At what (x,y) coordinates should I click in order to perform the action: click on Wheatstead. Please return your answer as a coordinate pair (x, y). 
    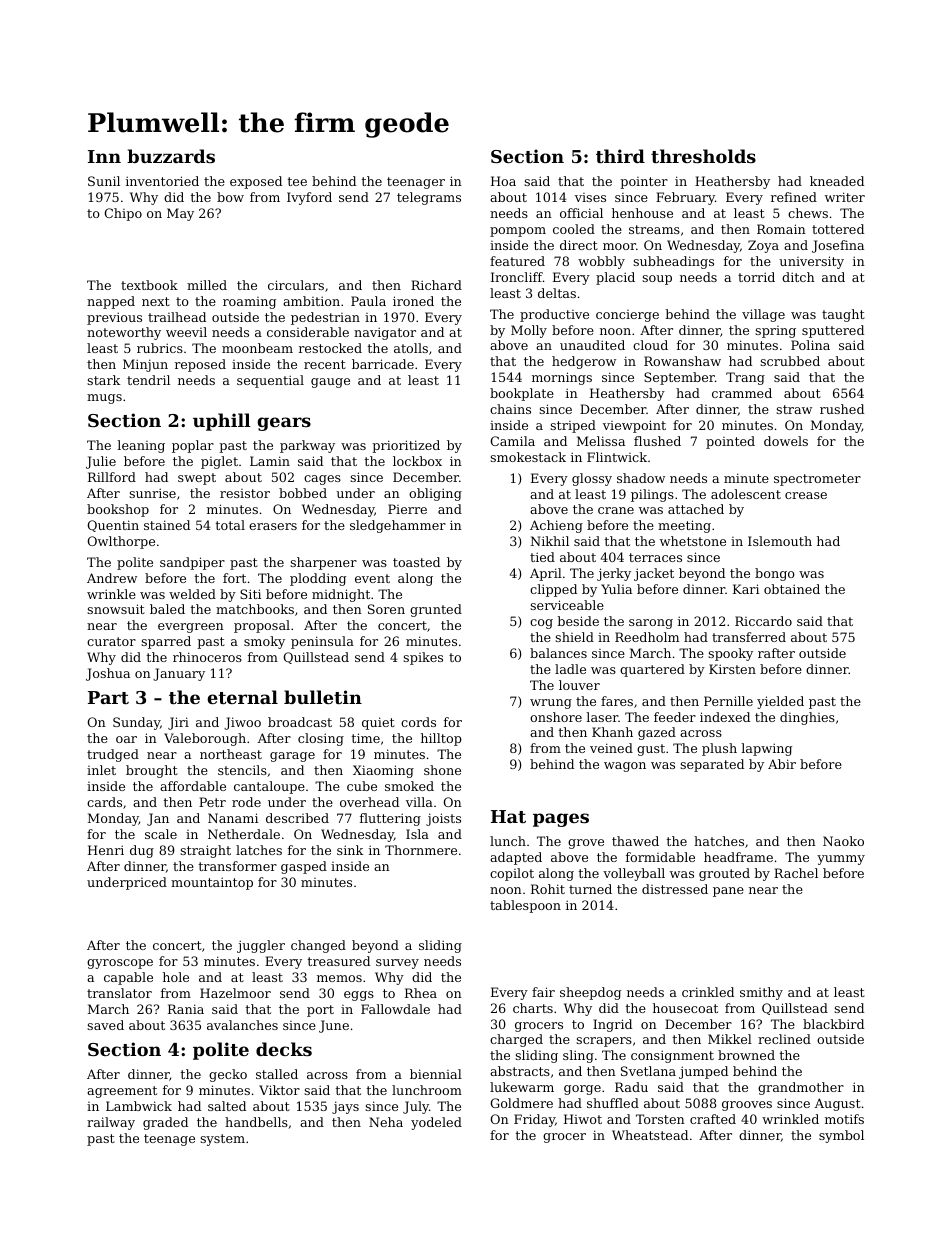
    Looking at the image, I should click on (650, 1135).
